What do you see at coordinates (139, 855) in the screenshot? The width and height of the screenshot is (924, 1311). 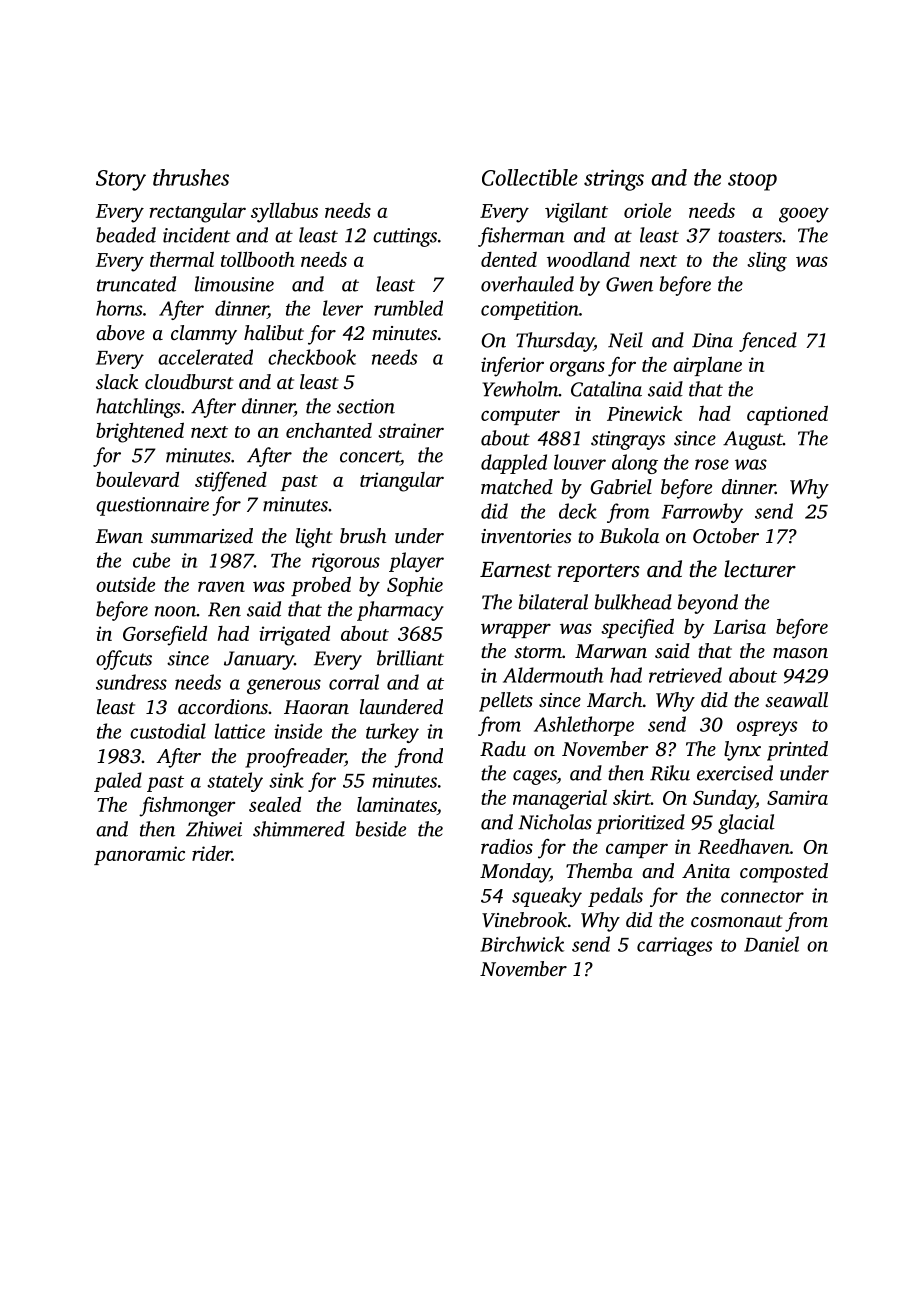 I see `panoramic` at bounding box center [139, 855].
